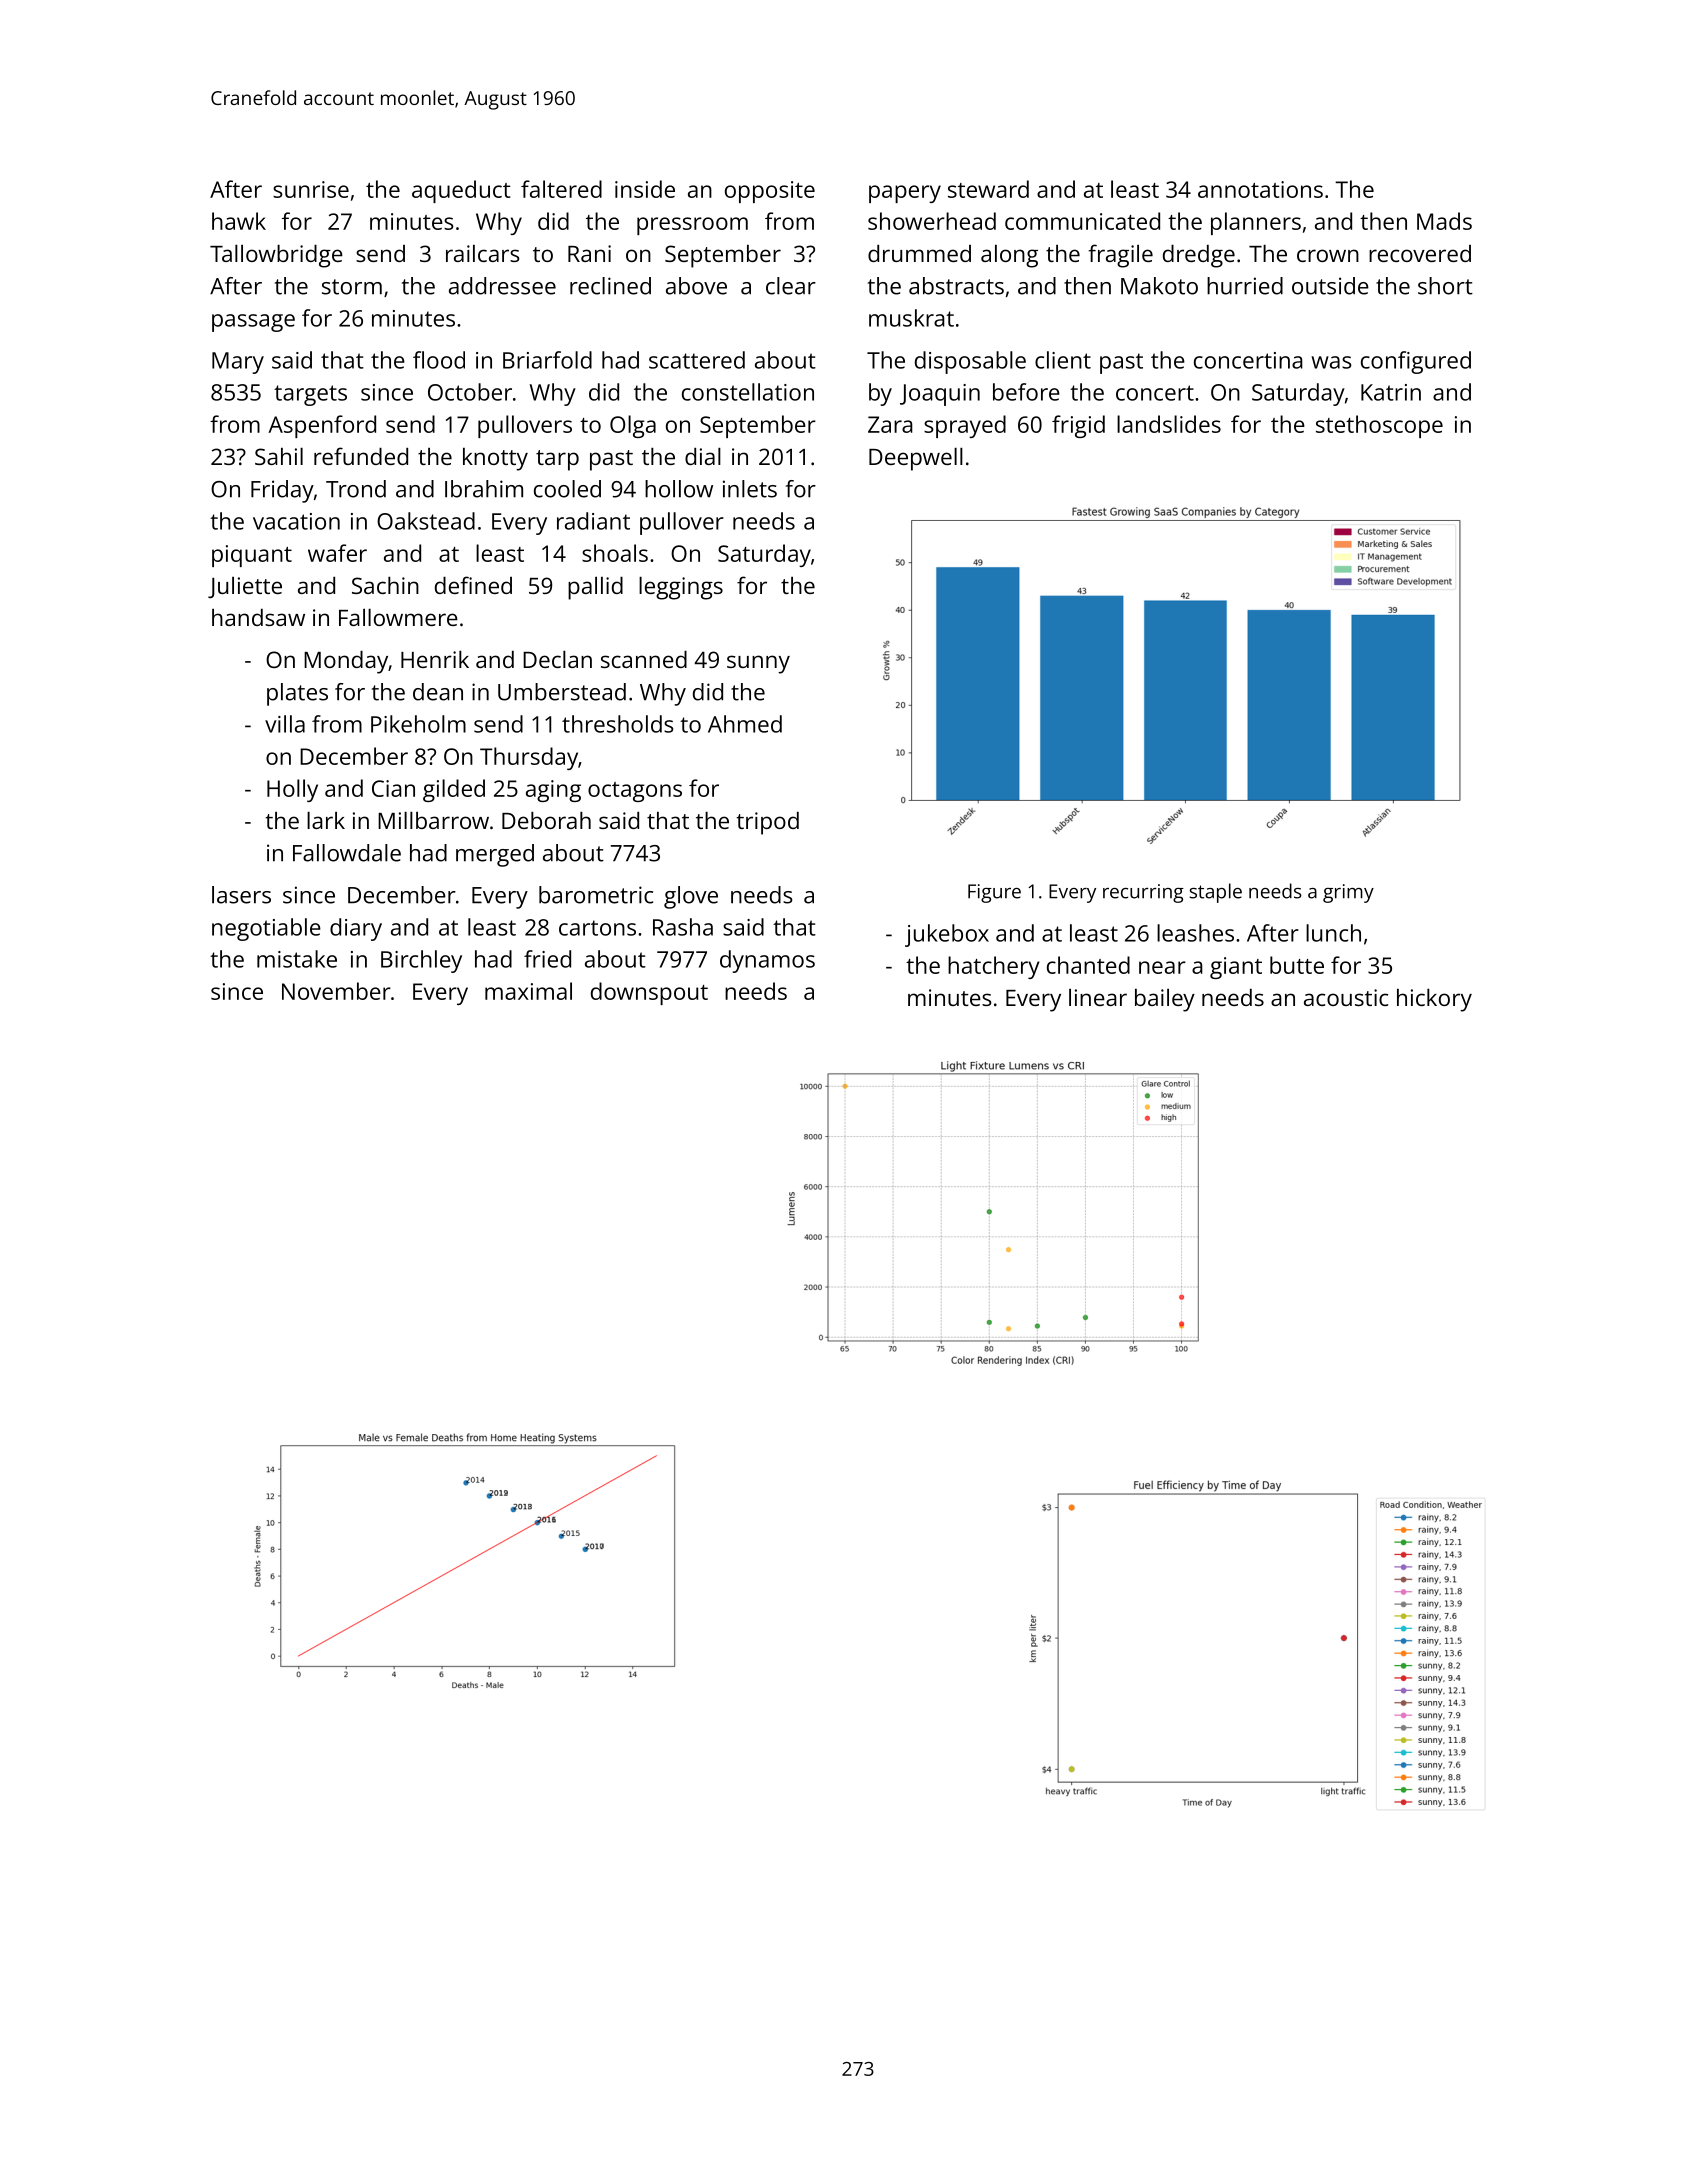 The width and height of the image is (1683, 2178). I want to click on Ahmed, so click(745, 724).
